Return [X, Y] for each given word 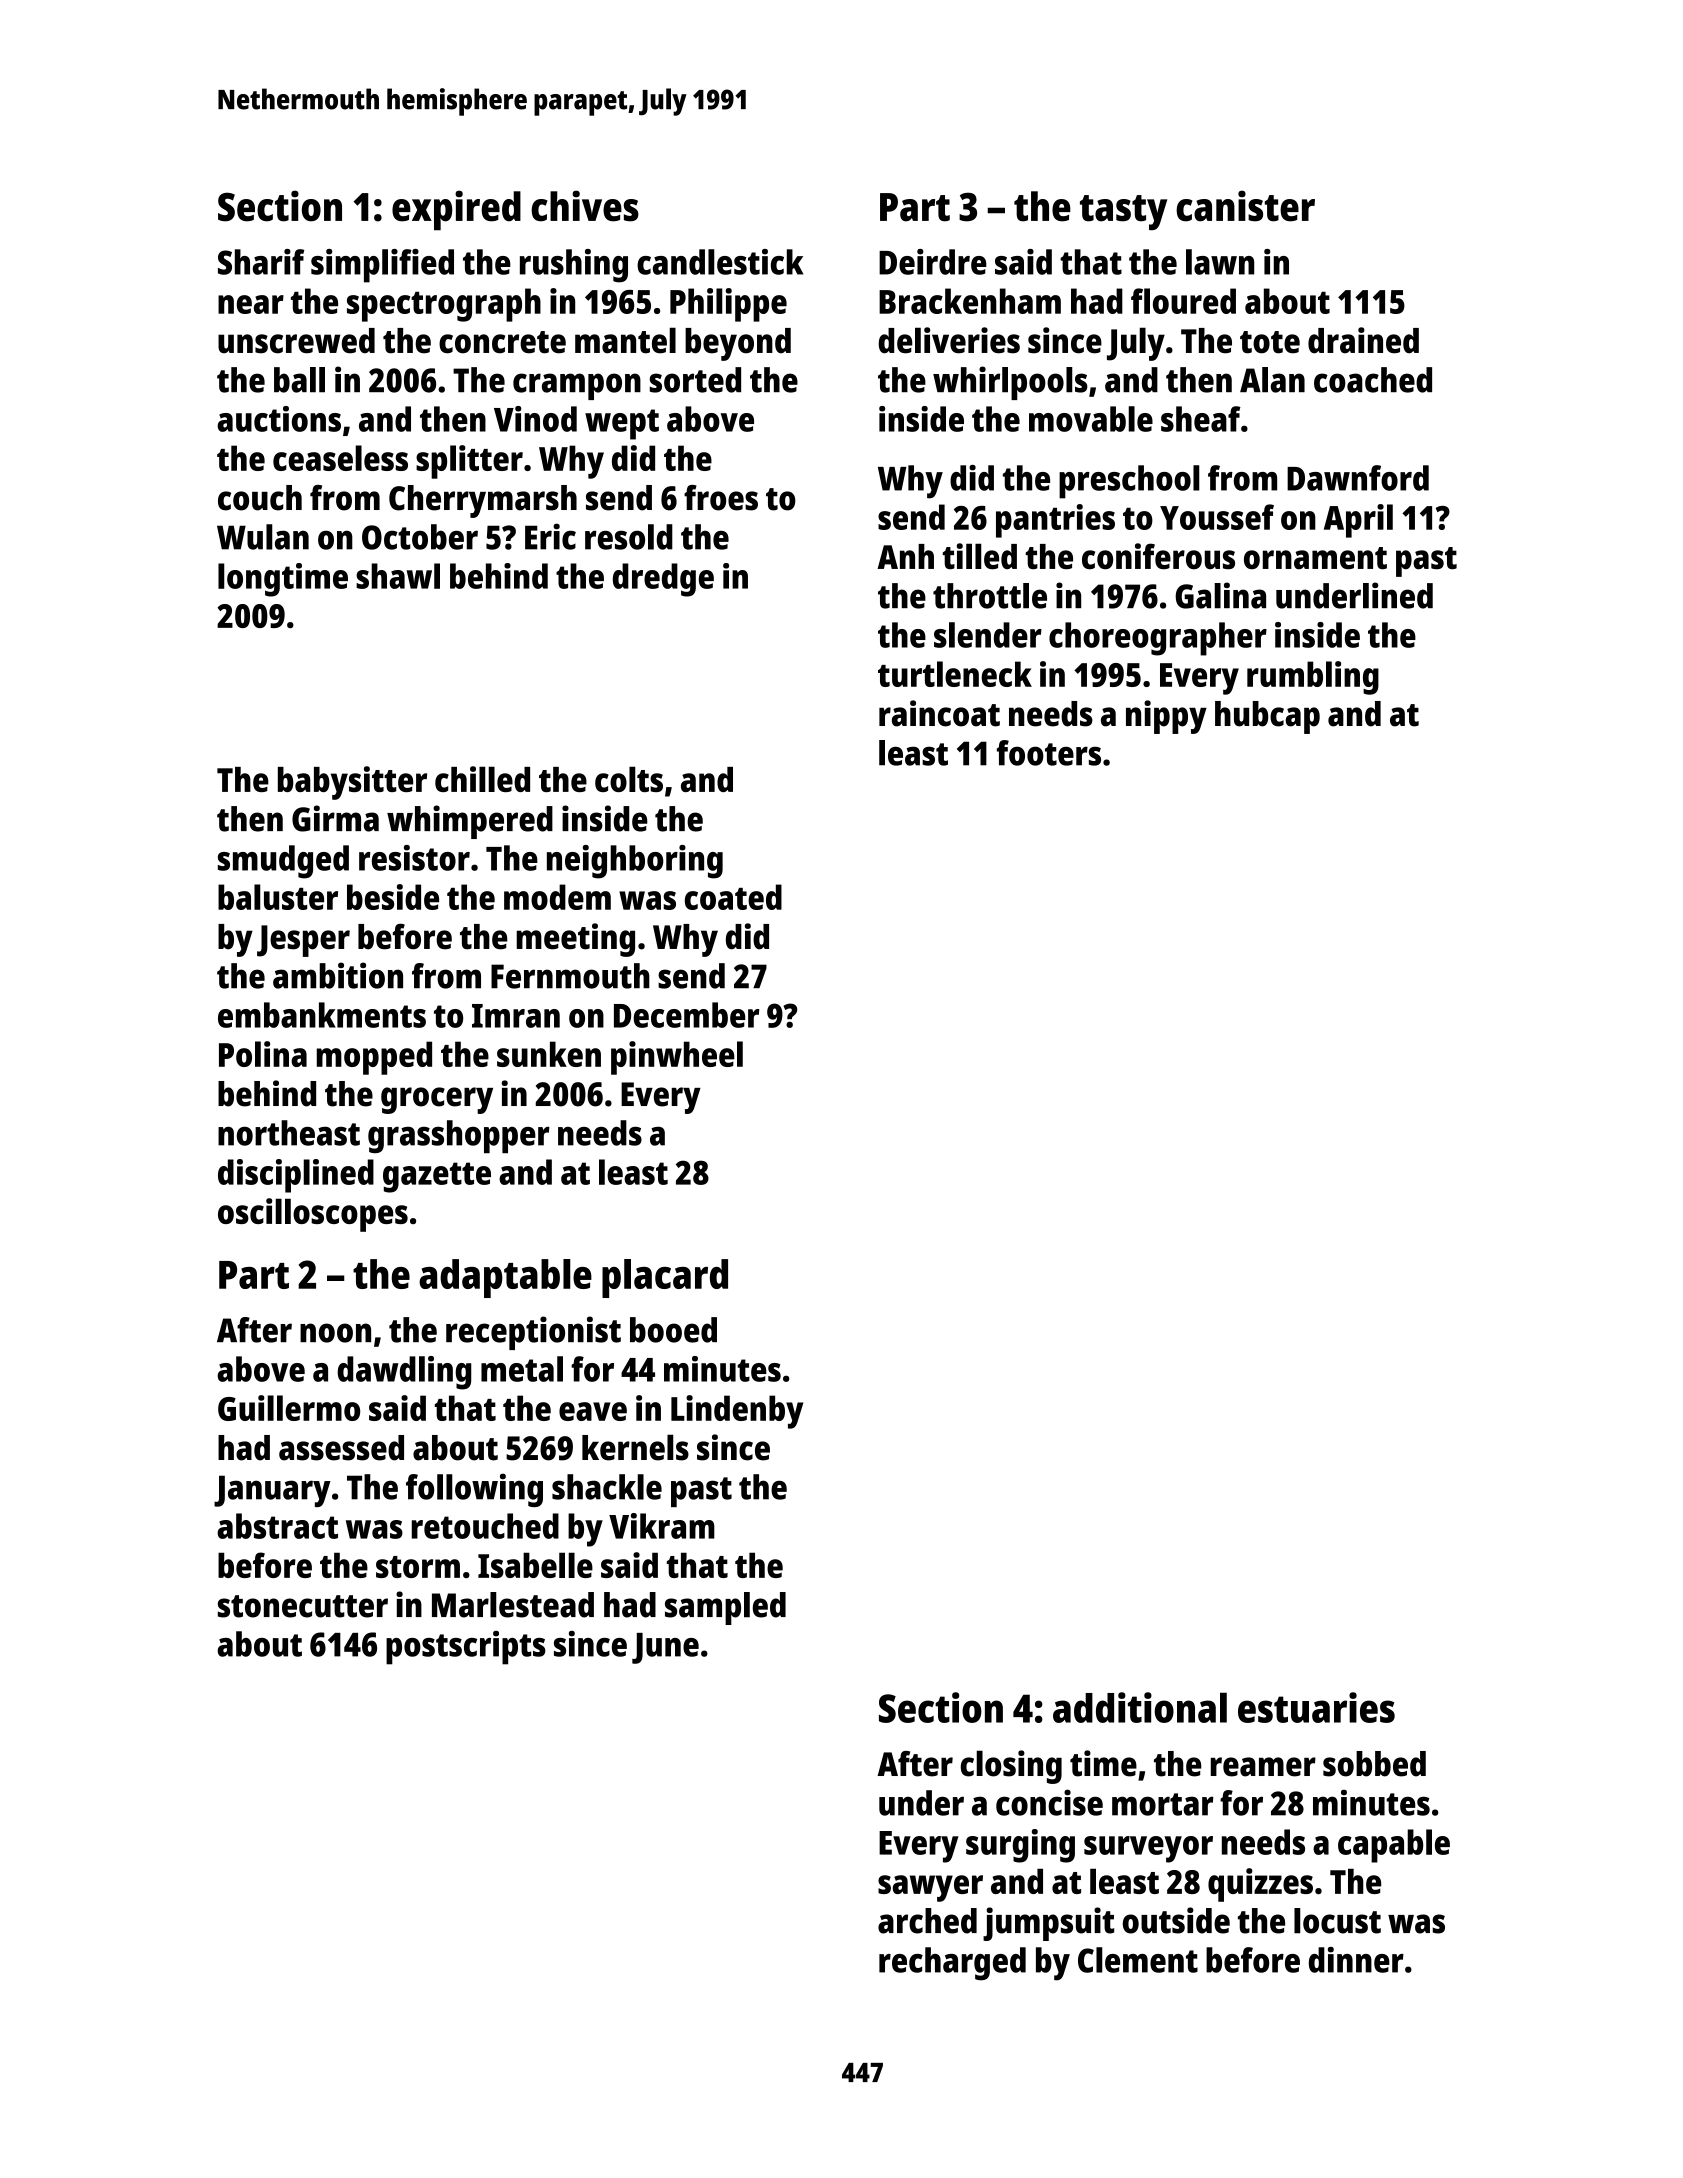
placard [665, 1278]
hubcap [1267, 717]
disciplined [296, 1176]
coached [1373, 380]
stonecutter [303, 1606]
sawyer [930, 1888]
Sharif [261, 262]
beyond [738, 344]
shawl [398, 576]
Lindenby [737, 1412]
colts [629, 779]
